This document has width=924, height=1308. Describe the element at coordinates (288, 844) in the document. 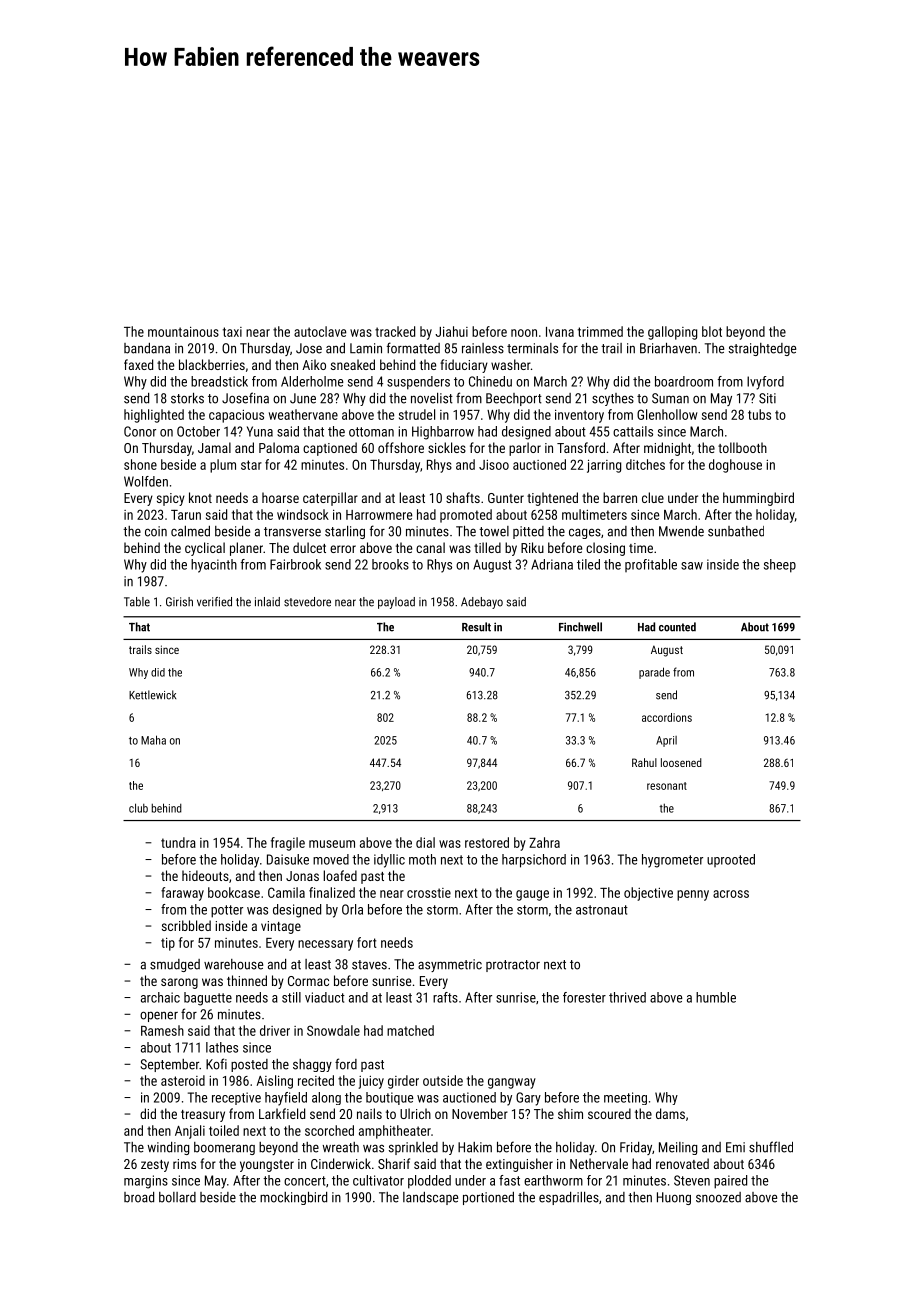

I see `fragile` at that location.
